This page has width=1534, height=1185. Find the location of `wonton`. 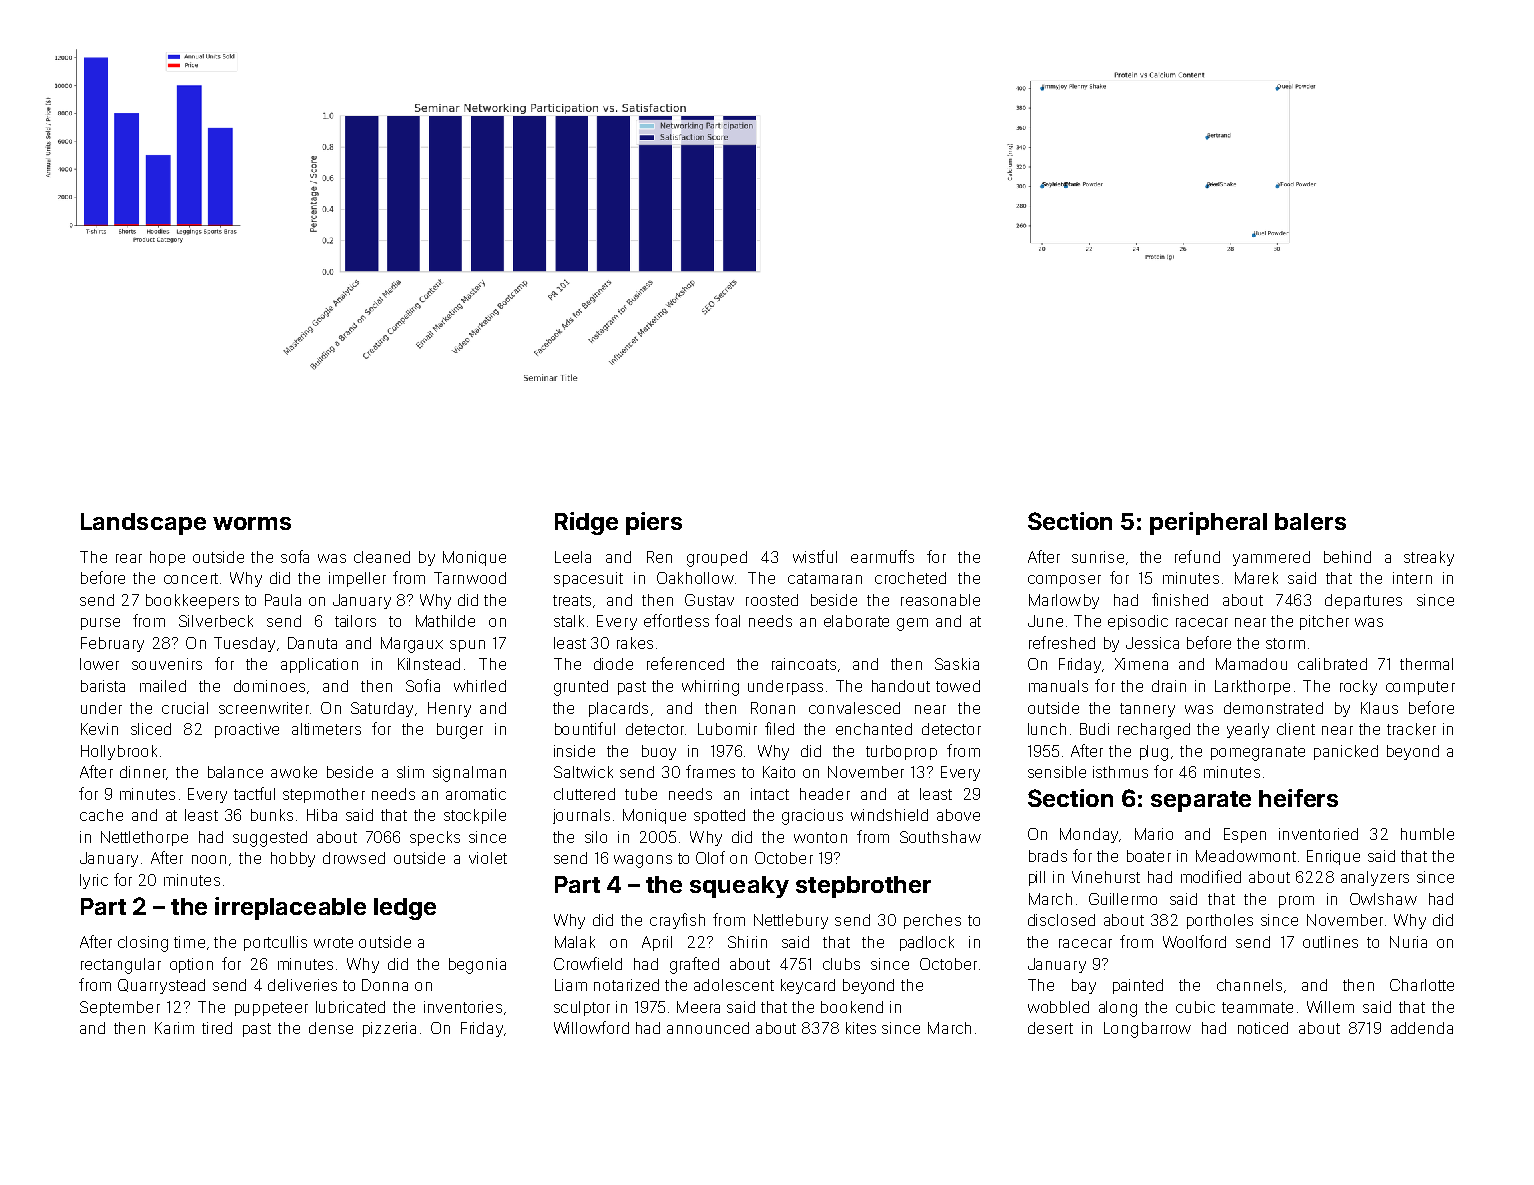

wonton is located at coordinates (820, 837).
